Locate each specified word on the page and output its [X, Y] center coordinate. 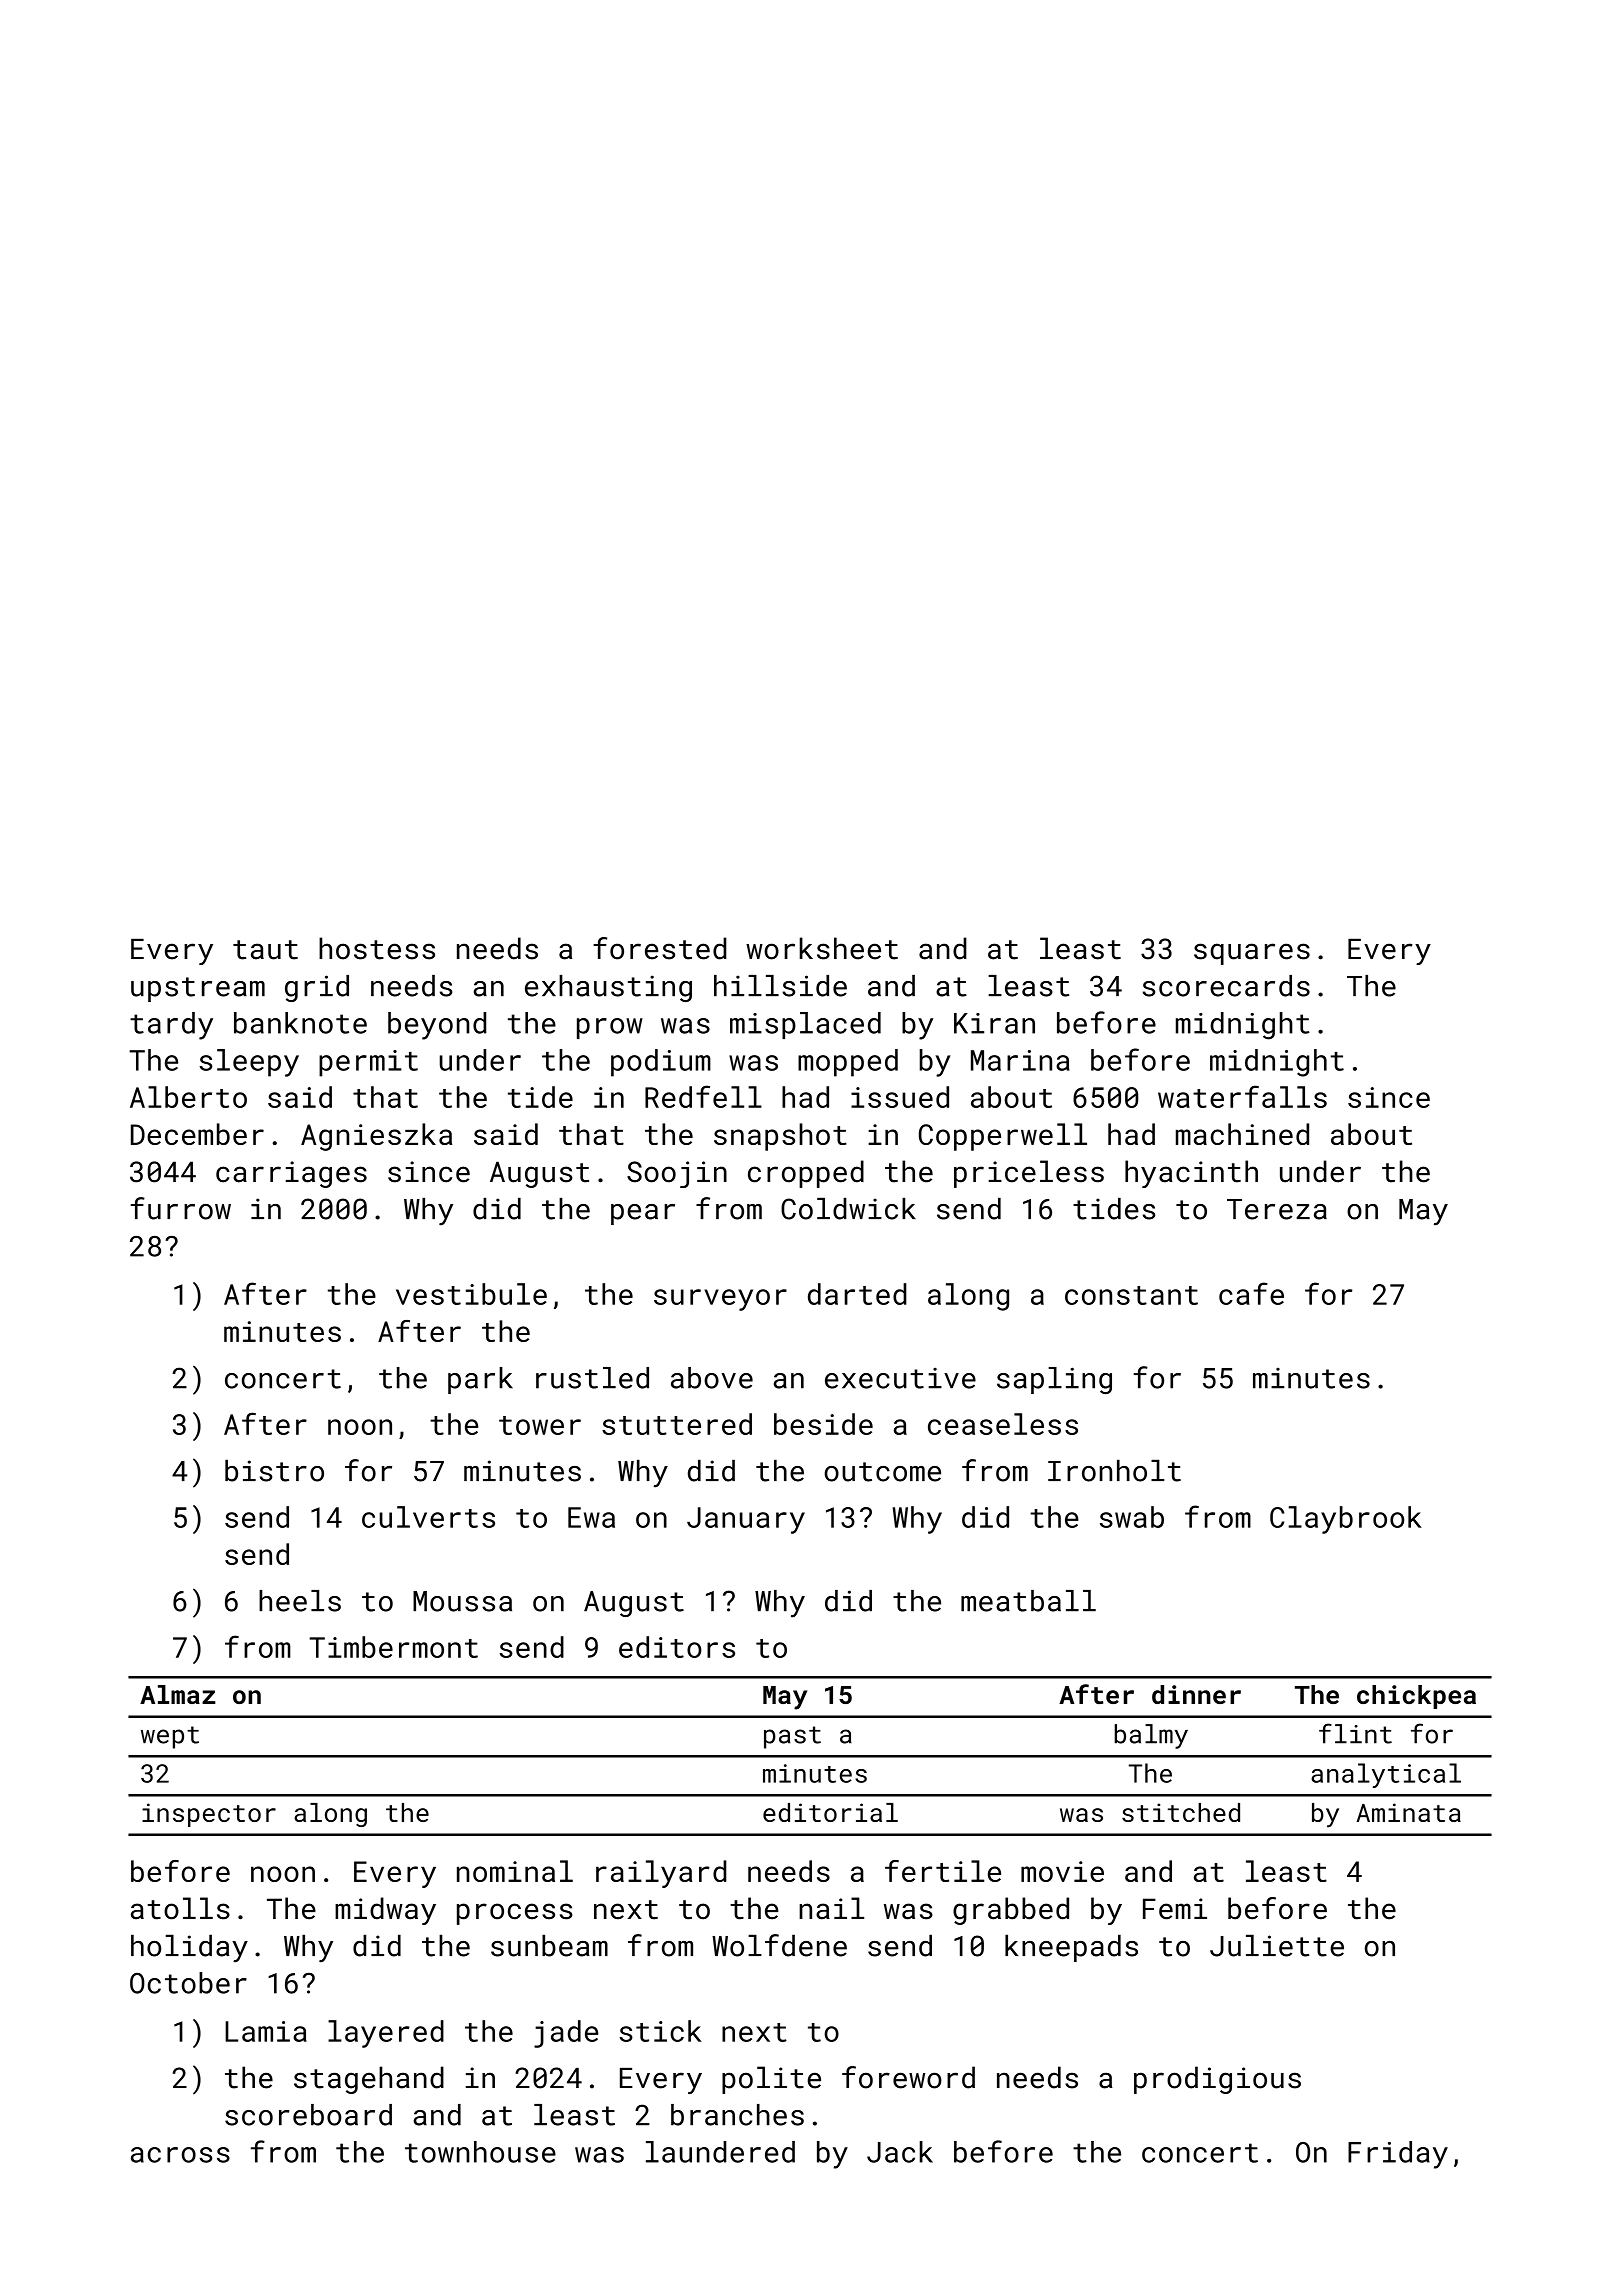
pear [643, 1214]
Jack [900, 2152]
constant [1131, 1295]
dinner [1196, 1694]
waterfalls [1242, 1096]
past [792, 1737]
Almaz [178, 1694]
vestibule [471, 1294]
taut [265, 950]
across [180, 2155]
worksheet [822, 948]
